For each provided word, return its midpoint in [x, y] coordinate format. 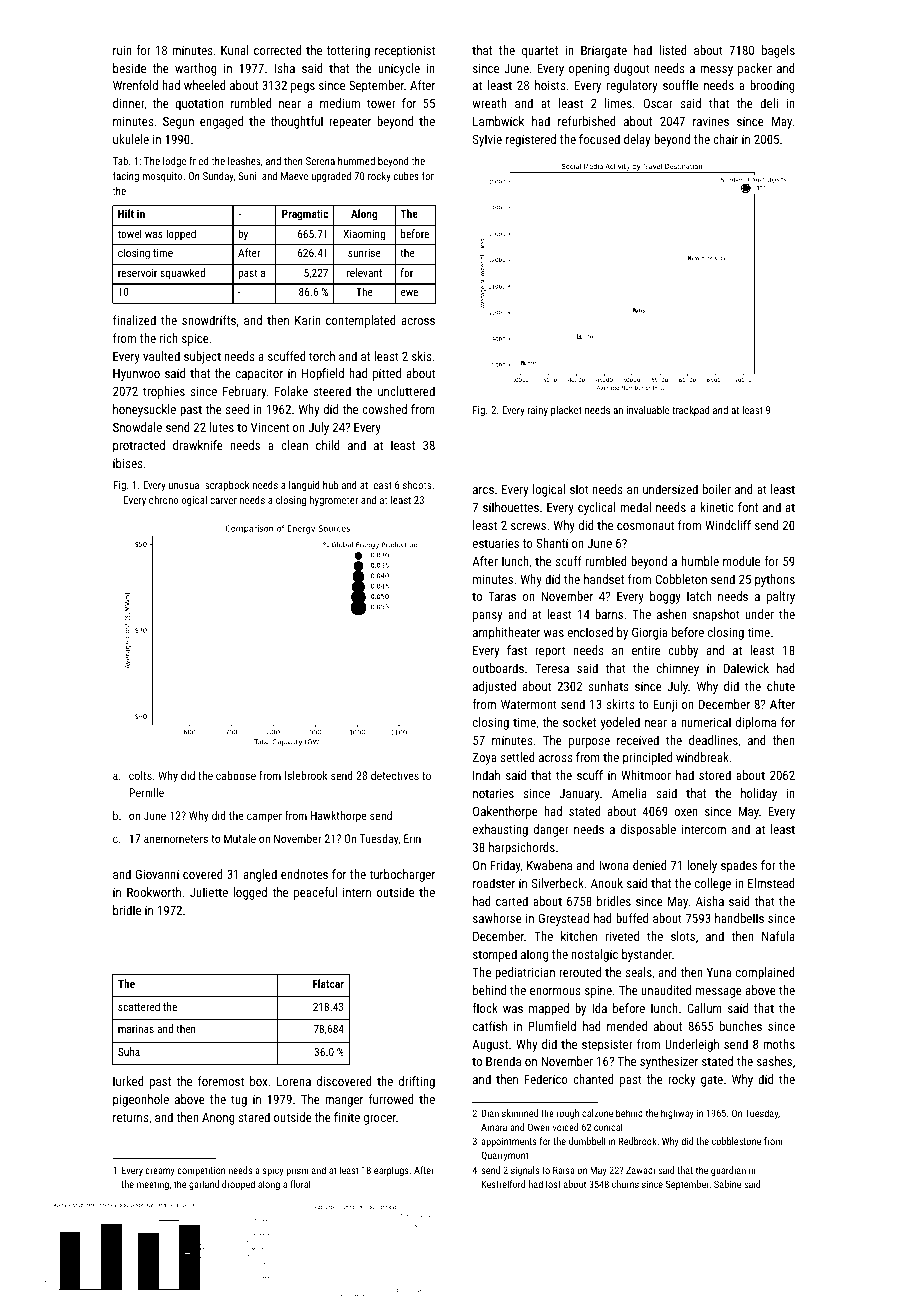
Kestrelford [503, 1184]
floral [300, 1184]
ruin [122, 50]
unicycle [399, 69]
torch [322, 356]
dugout [632, 69]
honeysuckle [144, 410]
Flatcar [328, 983]
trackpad [690, 411]
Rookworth [154, 892]
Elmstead [771, 883]
